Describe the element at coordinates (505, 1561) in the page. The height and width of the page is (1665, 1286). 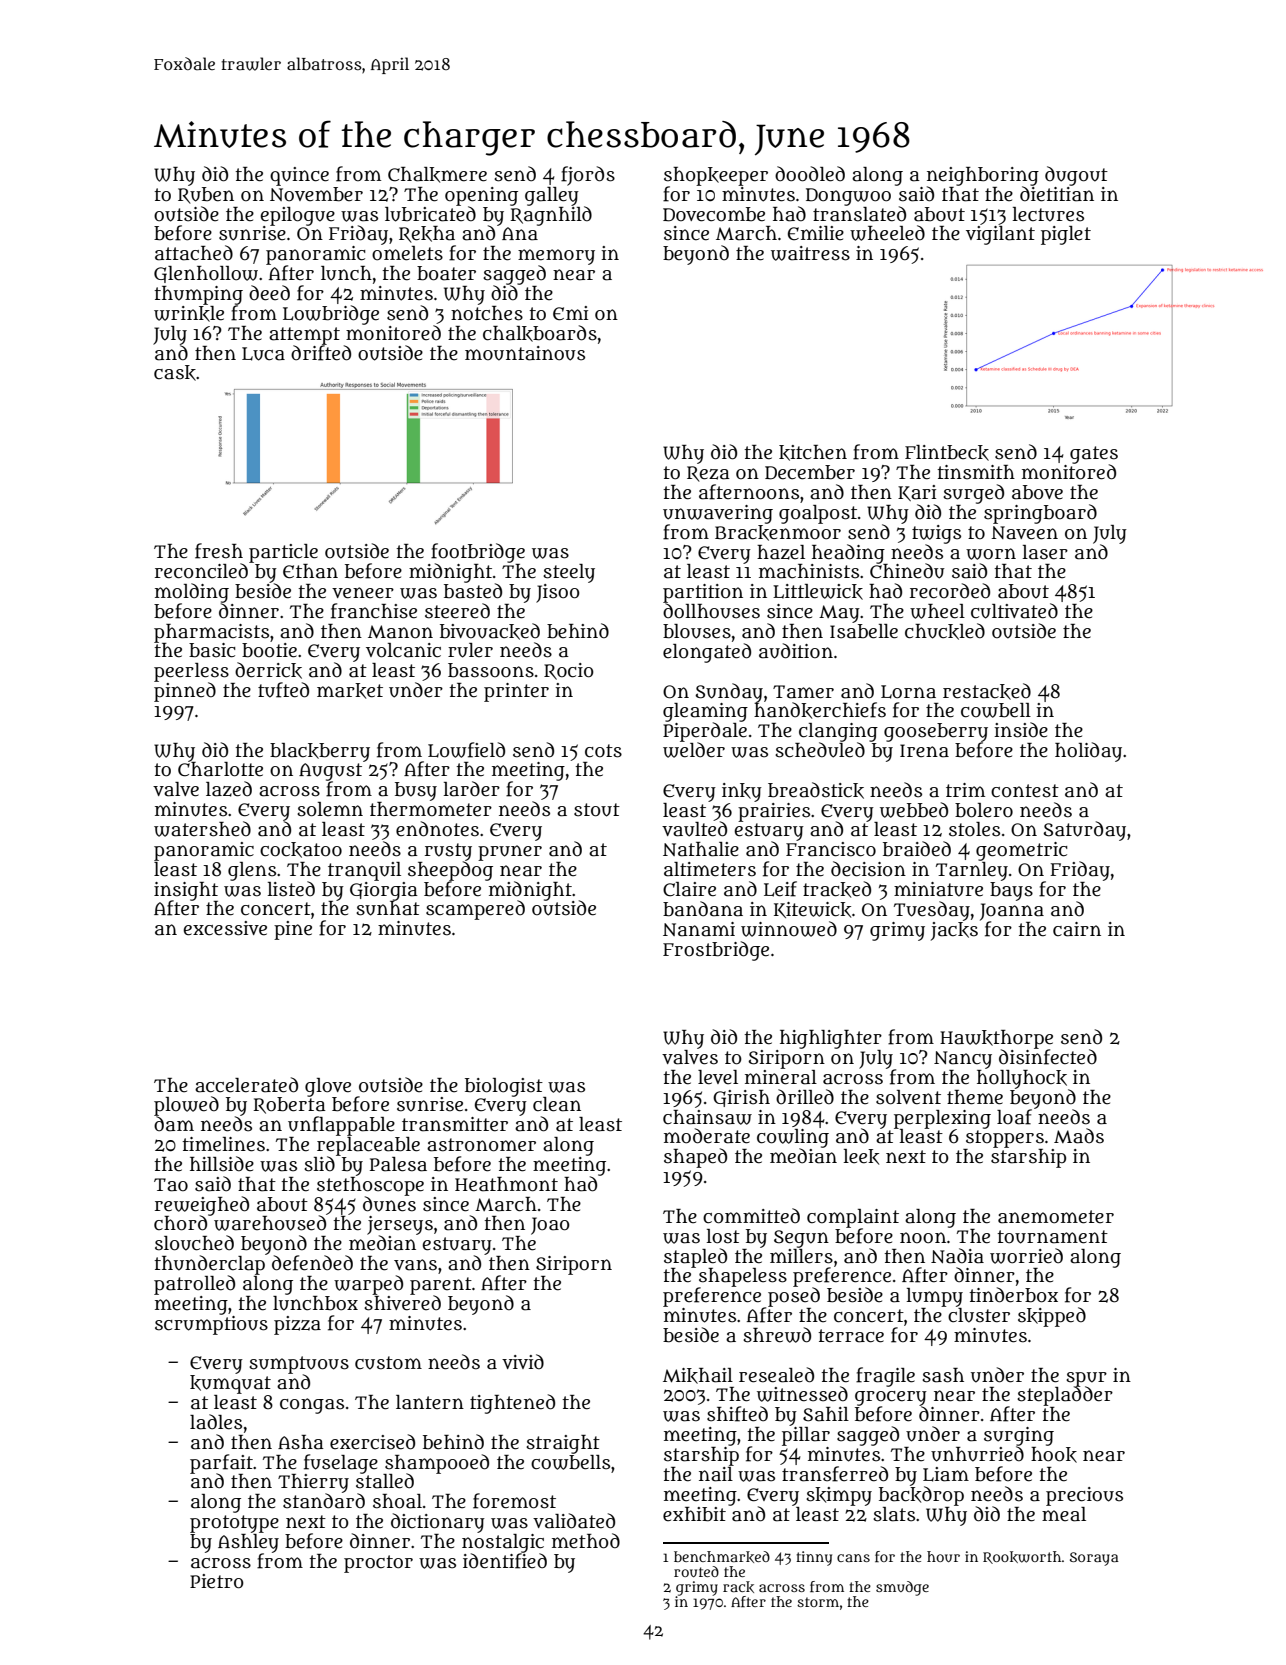
I see `identified` at that location.
